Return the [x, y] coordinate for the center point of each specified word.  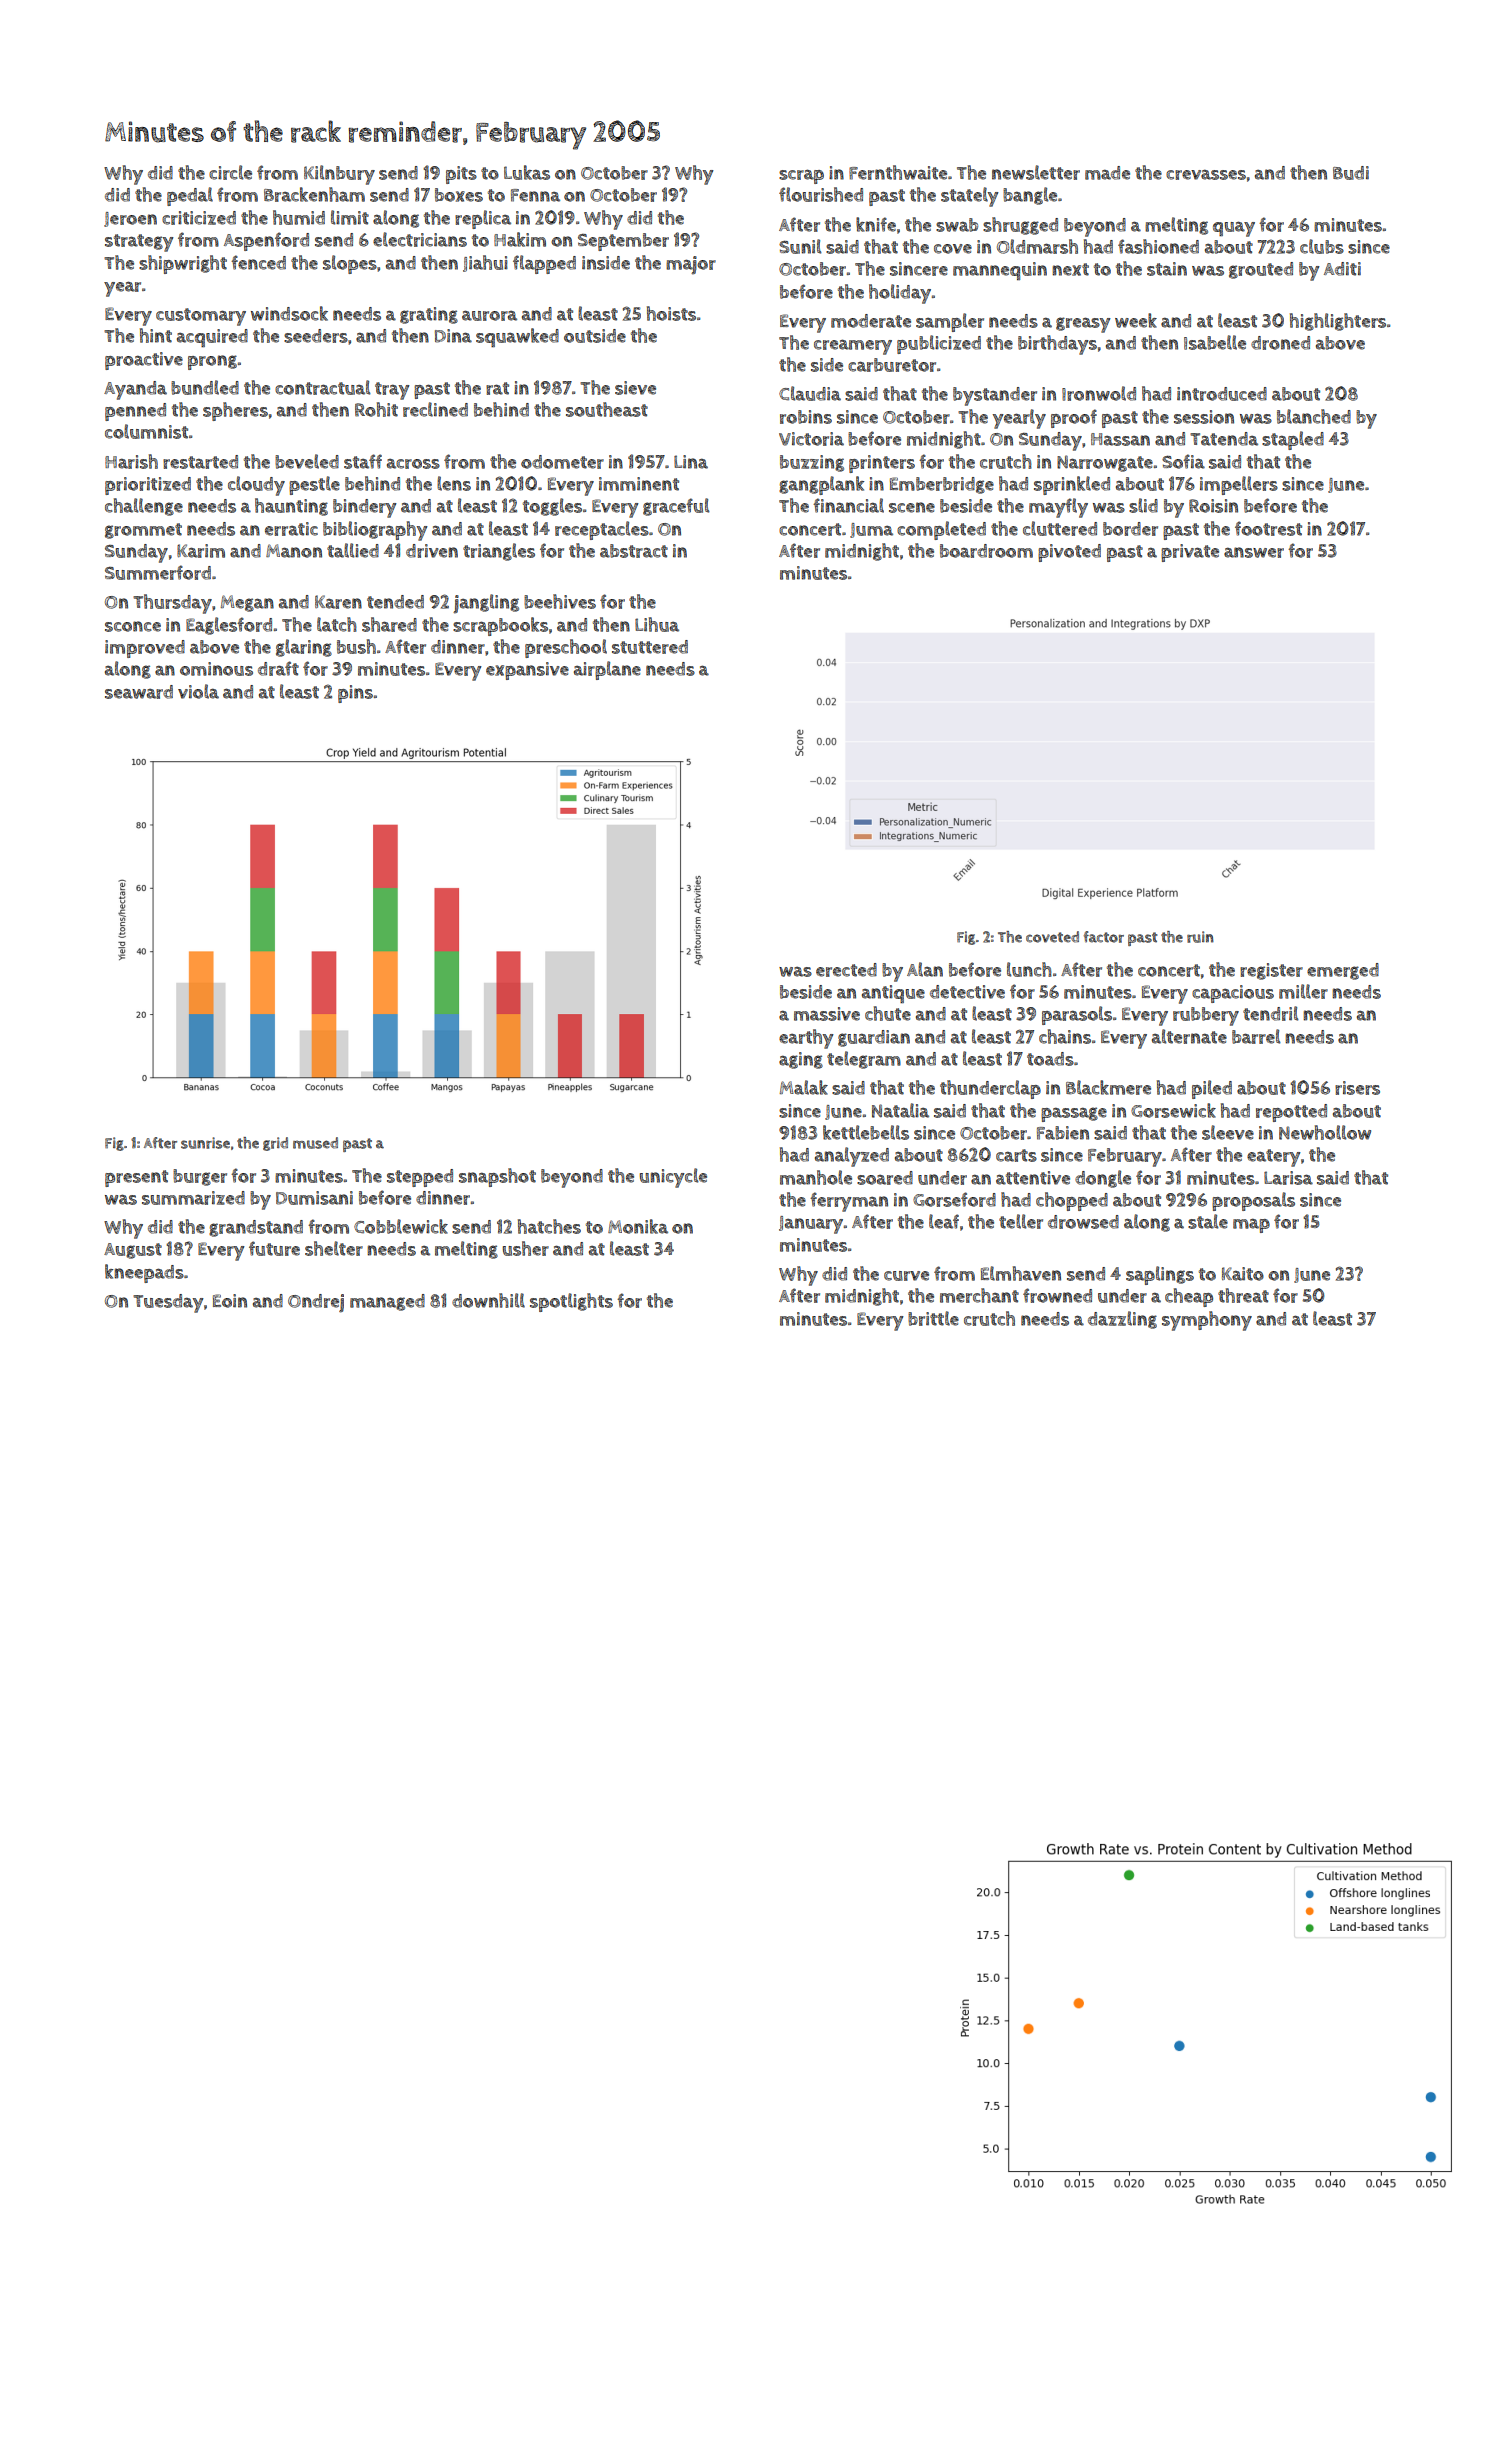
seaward [139, 692]
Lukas [527, 172]
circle [230, 172]
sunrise [205, 1143]
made [1107, 173]
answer [1254, 552]
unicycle [673, 1178]
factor [1104, 937]
